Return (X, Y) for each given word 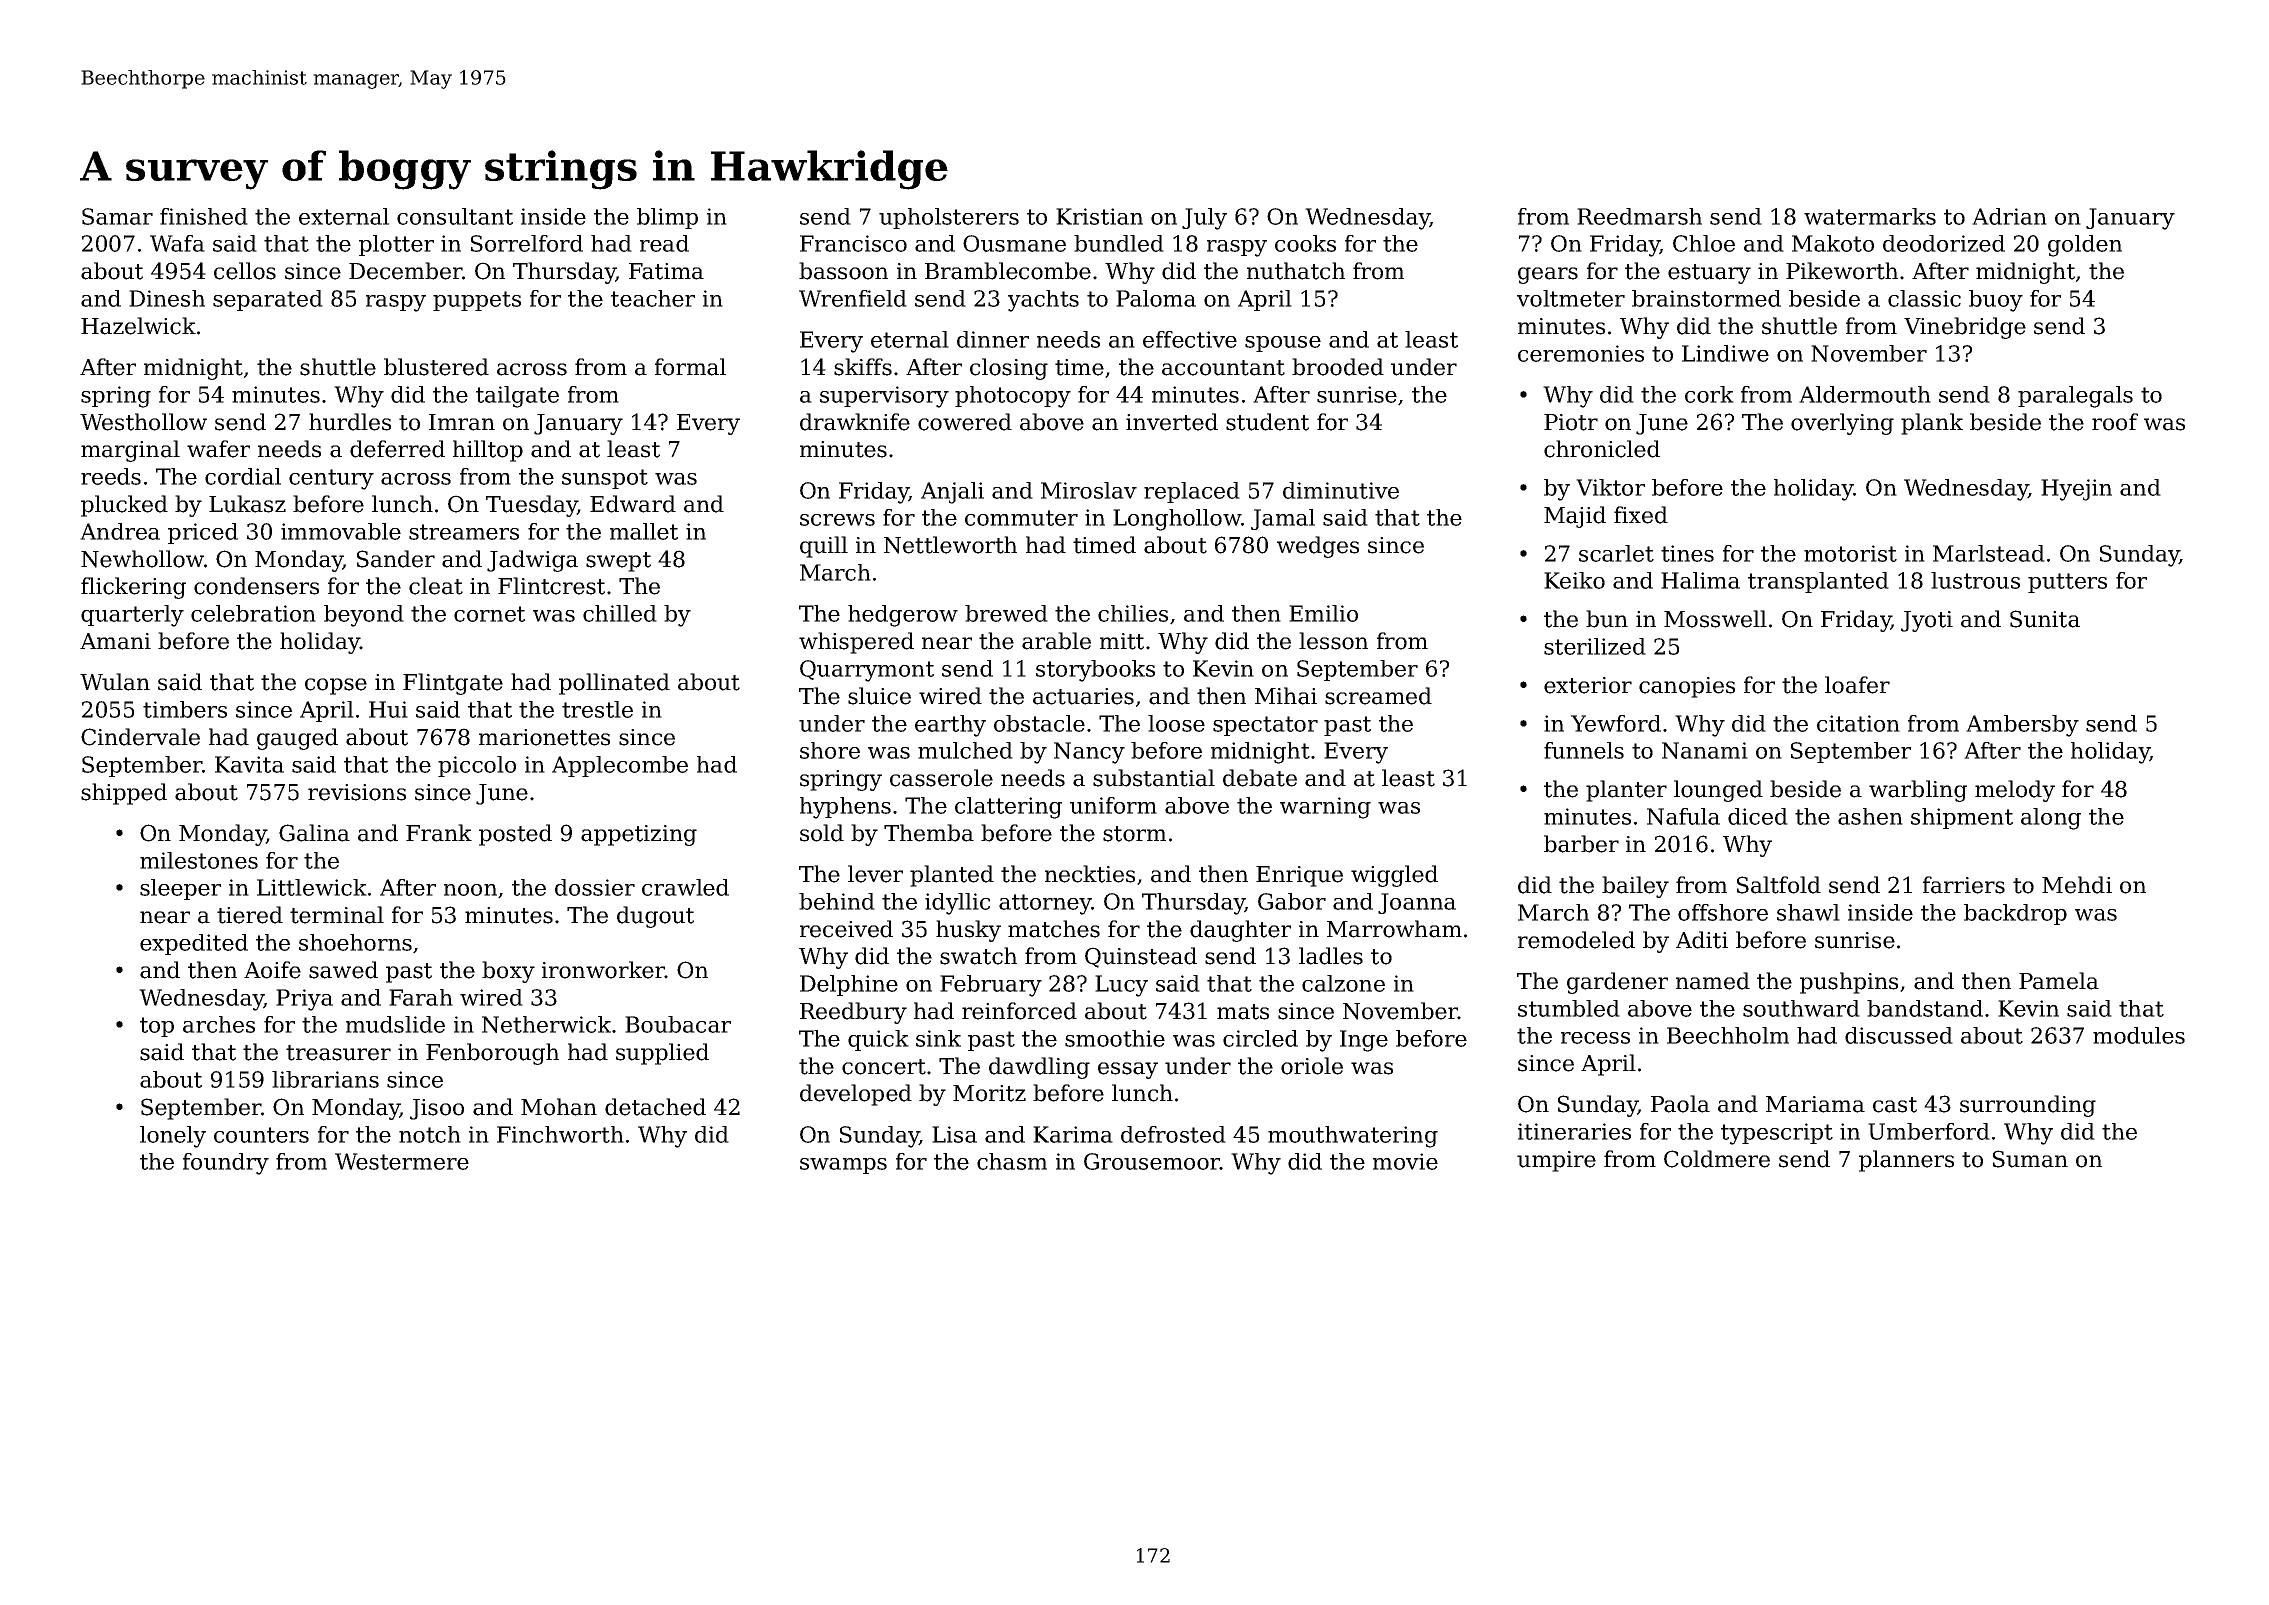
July (1204, 219)
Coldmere (1717, 1159)
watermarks (1870, 216)
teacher (653, 298)
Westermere (402, 1161)
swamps (843, 1166)
